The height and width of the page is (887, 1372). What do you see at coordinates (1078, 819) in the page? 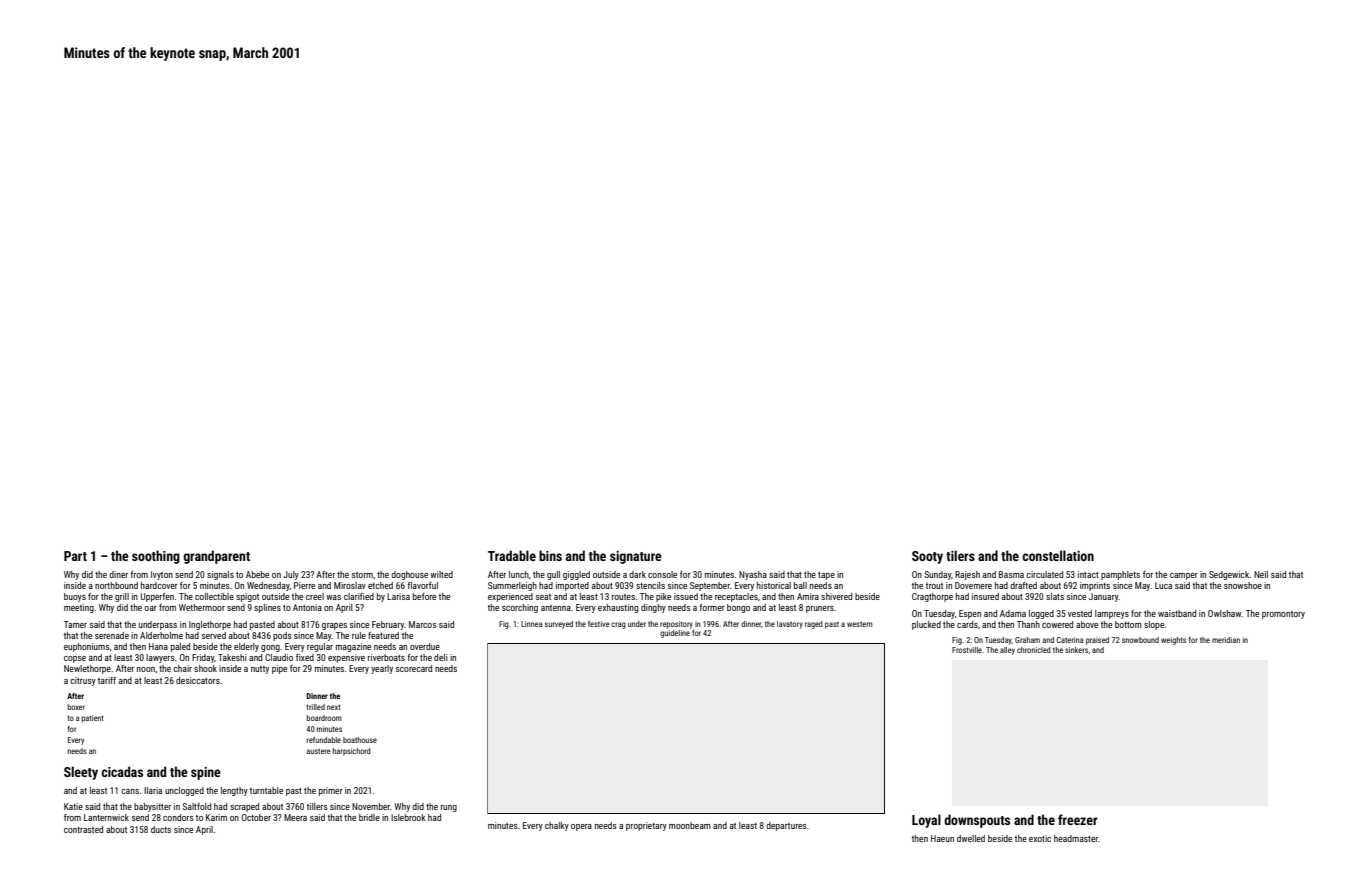
I see `freezer` at bounding box center [1078, 819].
